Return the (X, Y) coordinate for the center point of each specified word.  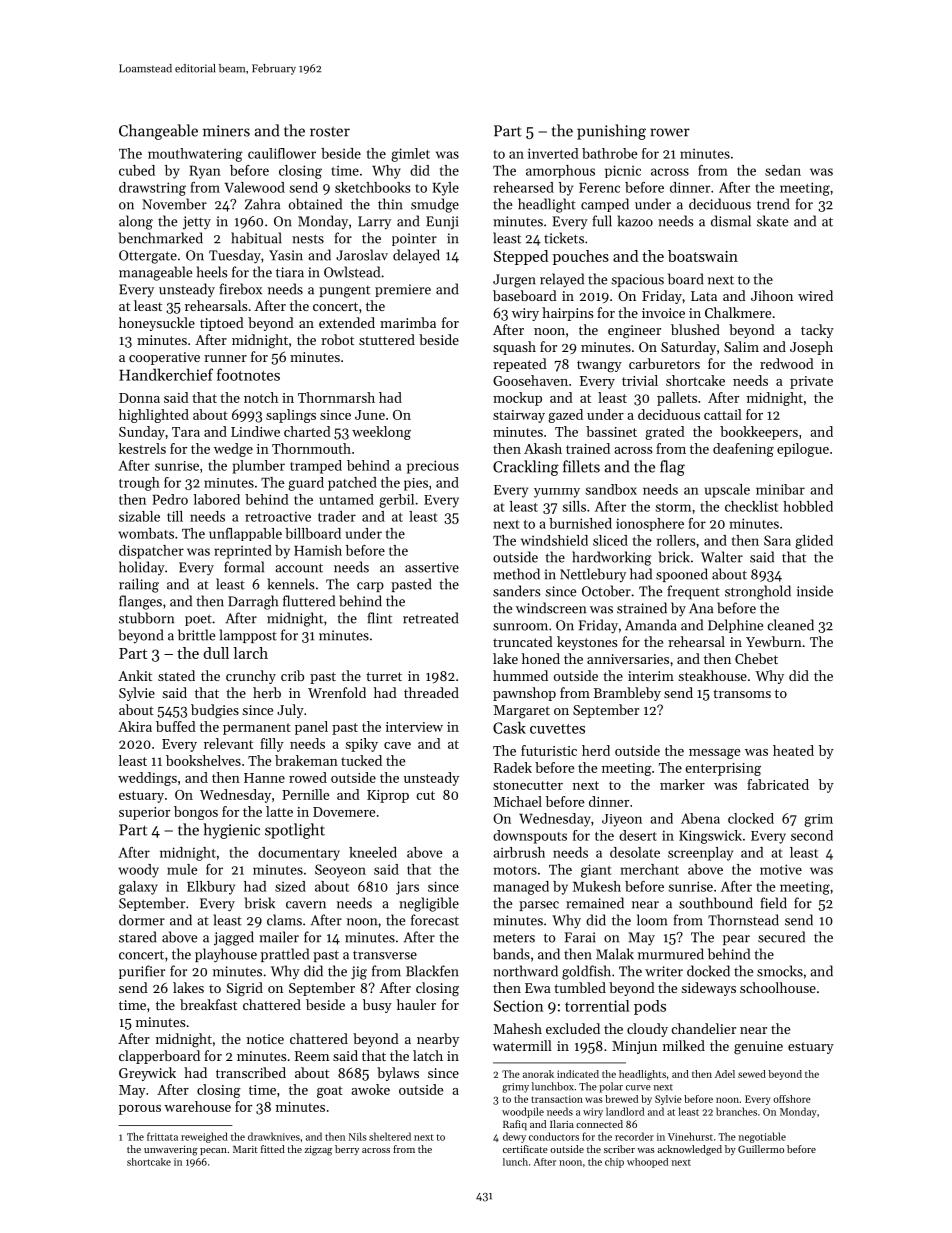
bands (511, 954)
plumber (259, 467)
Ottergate (148, 257)
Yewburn (774, 641)
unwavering (171, 1151)
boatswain (703, 256)
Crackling (526, 468)
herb (267, 692)
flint (379, 618)
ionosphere (650, 524)
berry (347, 1150)
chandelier (703, 1028)
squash (514, 348)
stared (137, 937)
